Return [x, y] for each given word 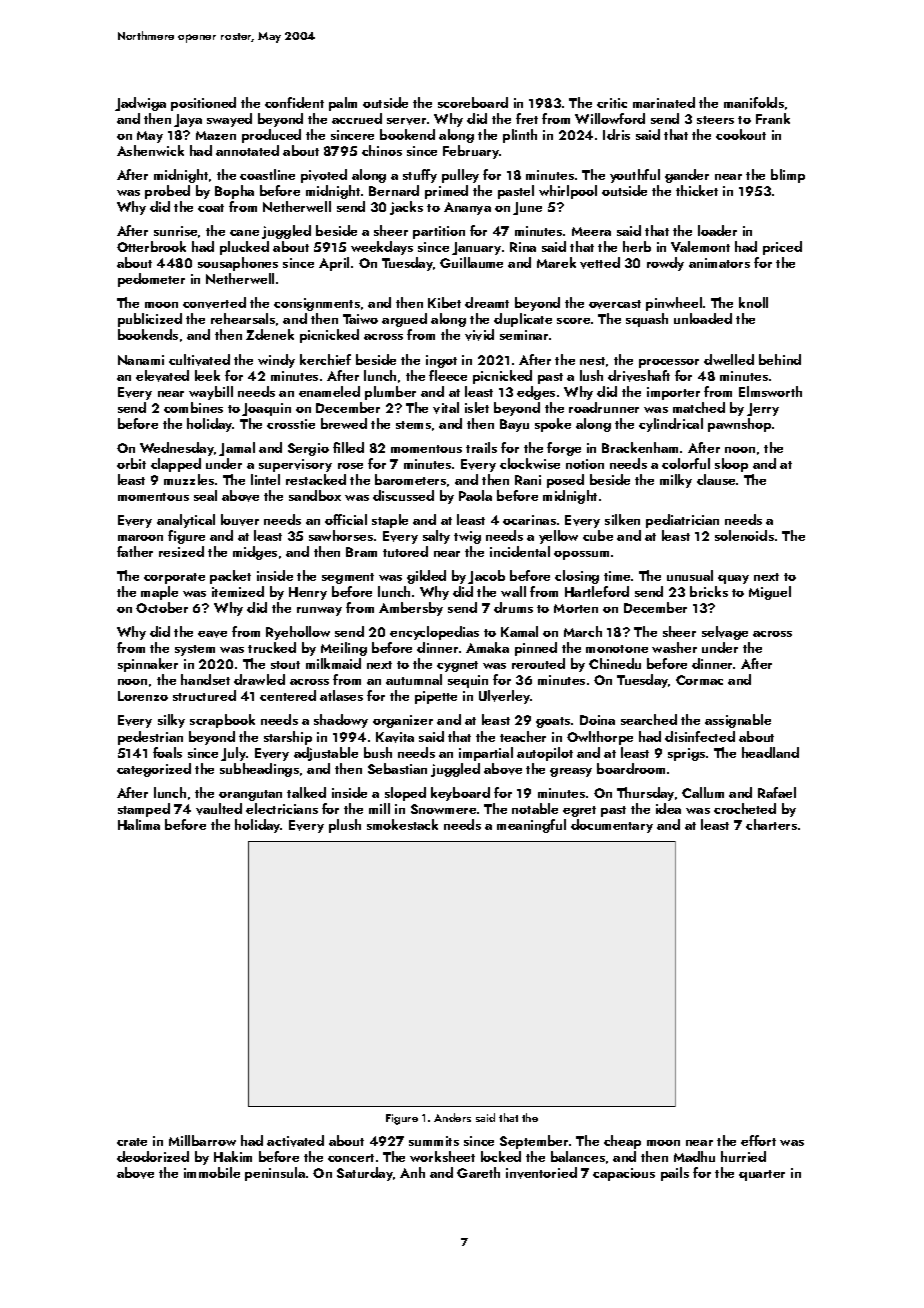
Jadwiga [140, 104]
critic [612, 103]
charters [771, 824]
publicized [150, 320]
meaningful [531, 826]
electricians [282, 808]
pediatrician [682, 521]
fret [527, 118]
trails [481, 447]
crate [132, 1142]
